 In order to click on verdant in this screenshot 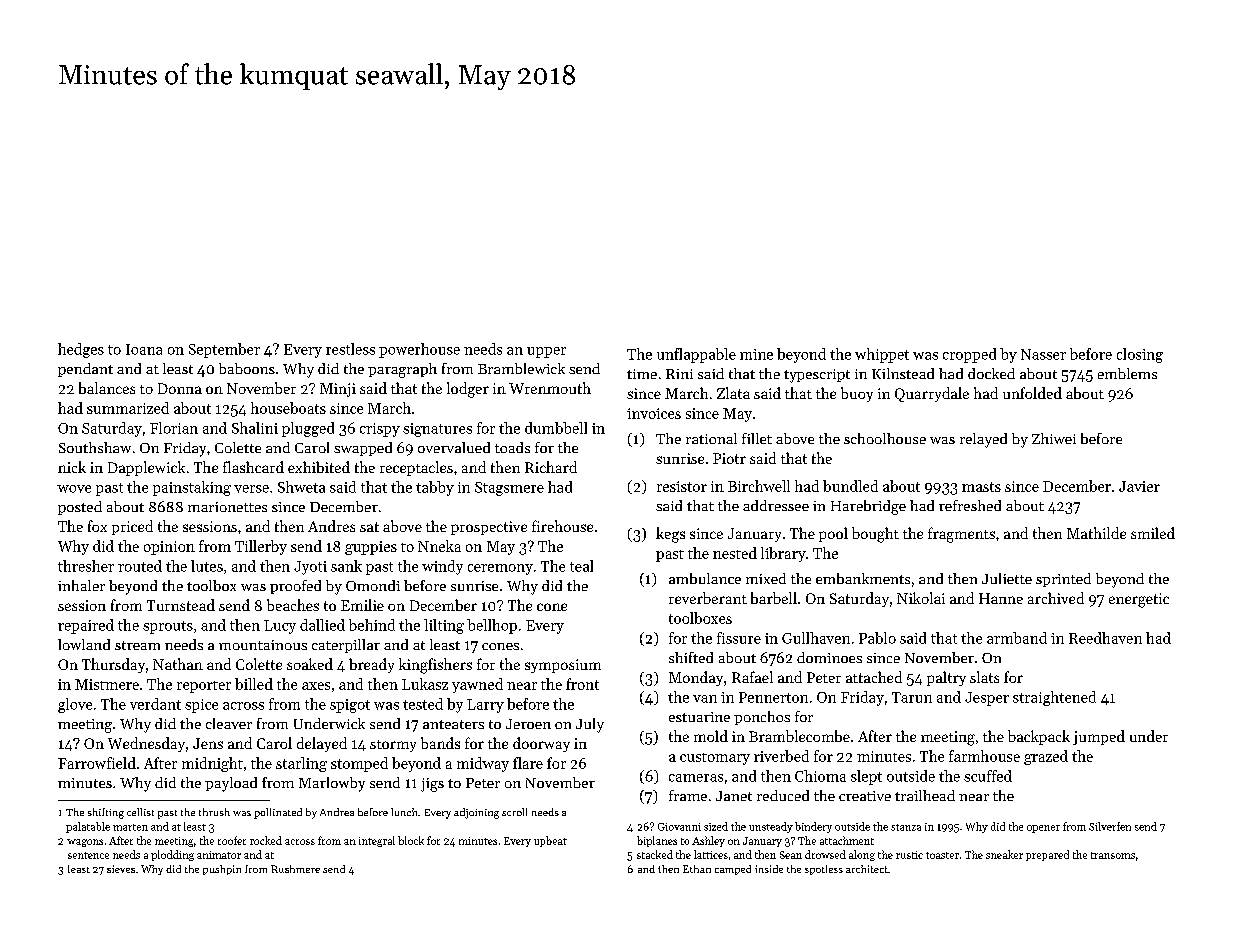, I will do `click(155, 704)`.
